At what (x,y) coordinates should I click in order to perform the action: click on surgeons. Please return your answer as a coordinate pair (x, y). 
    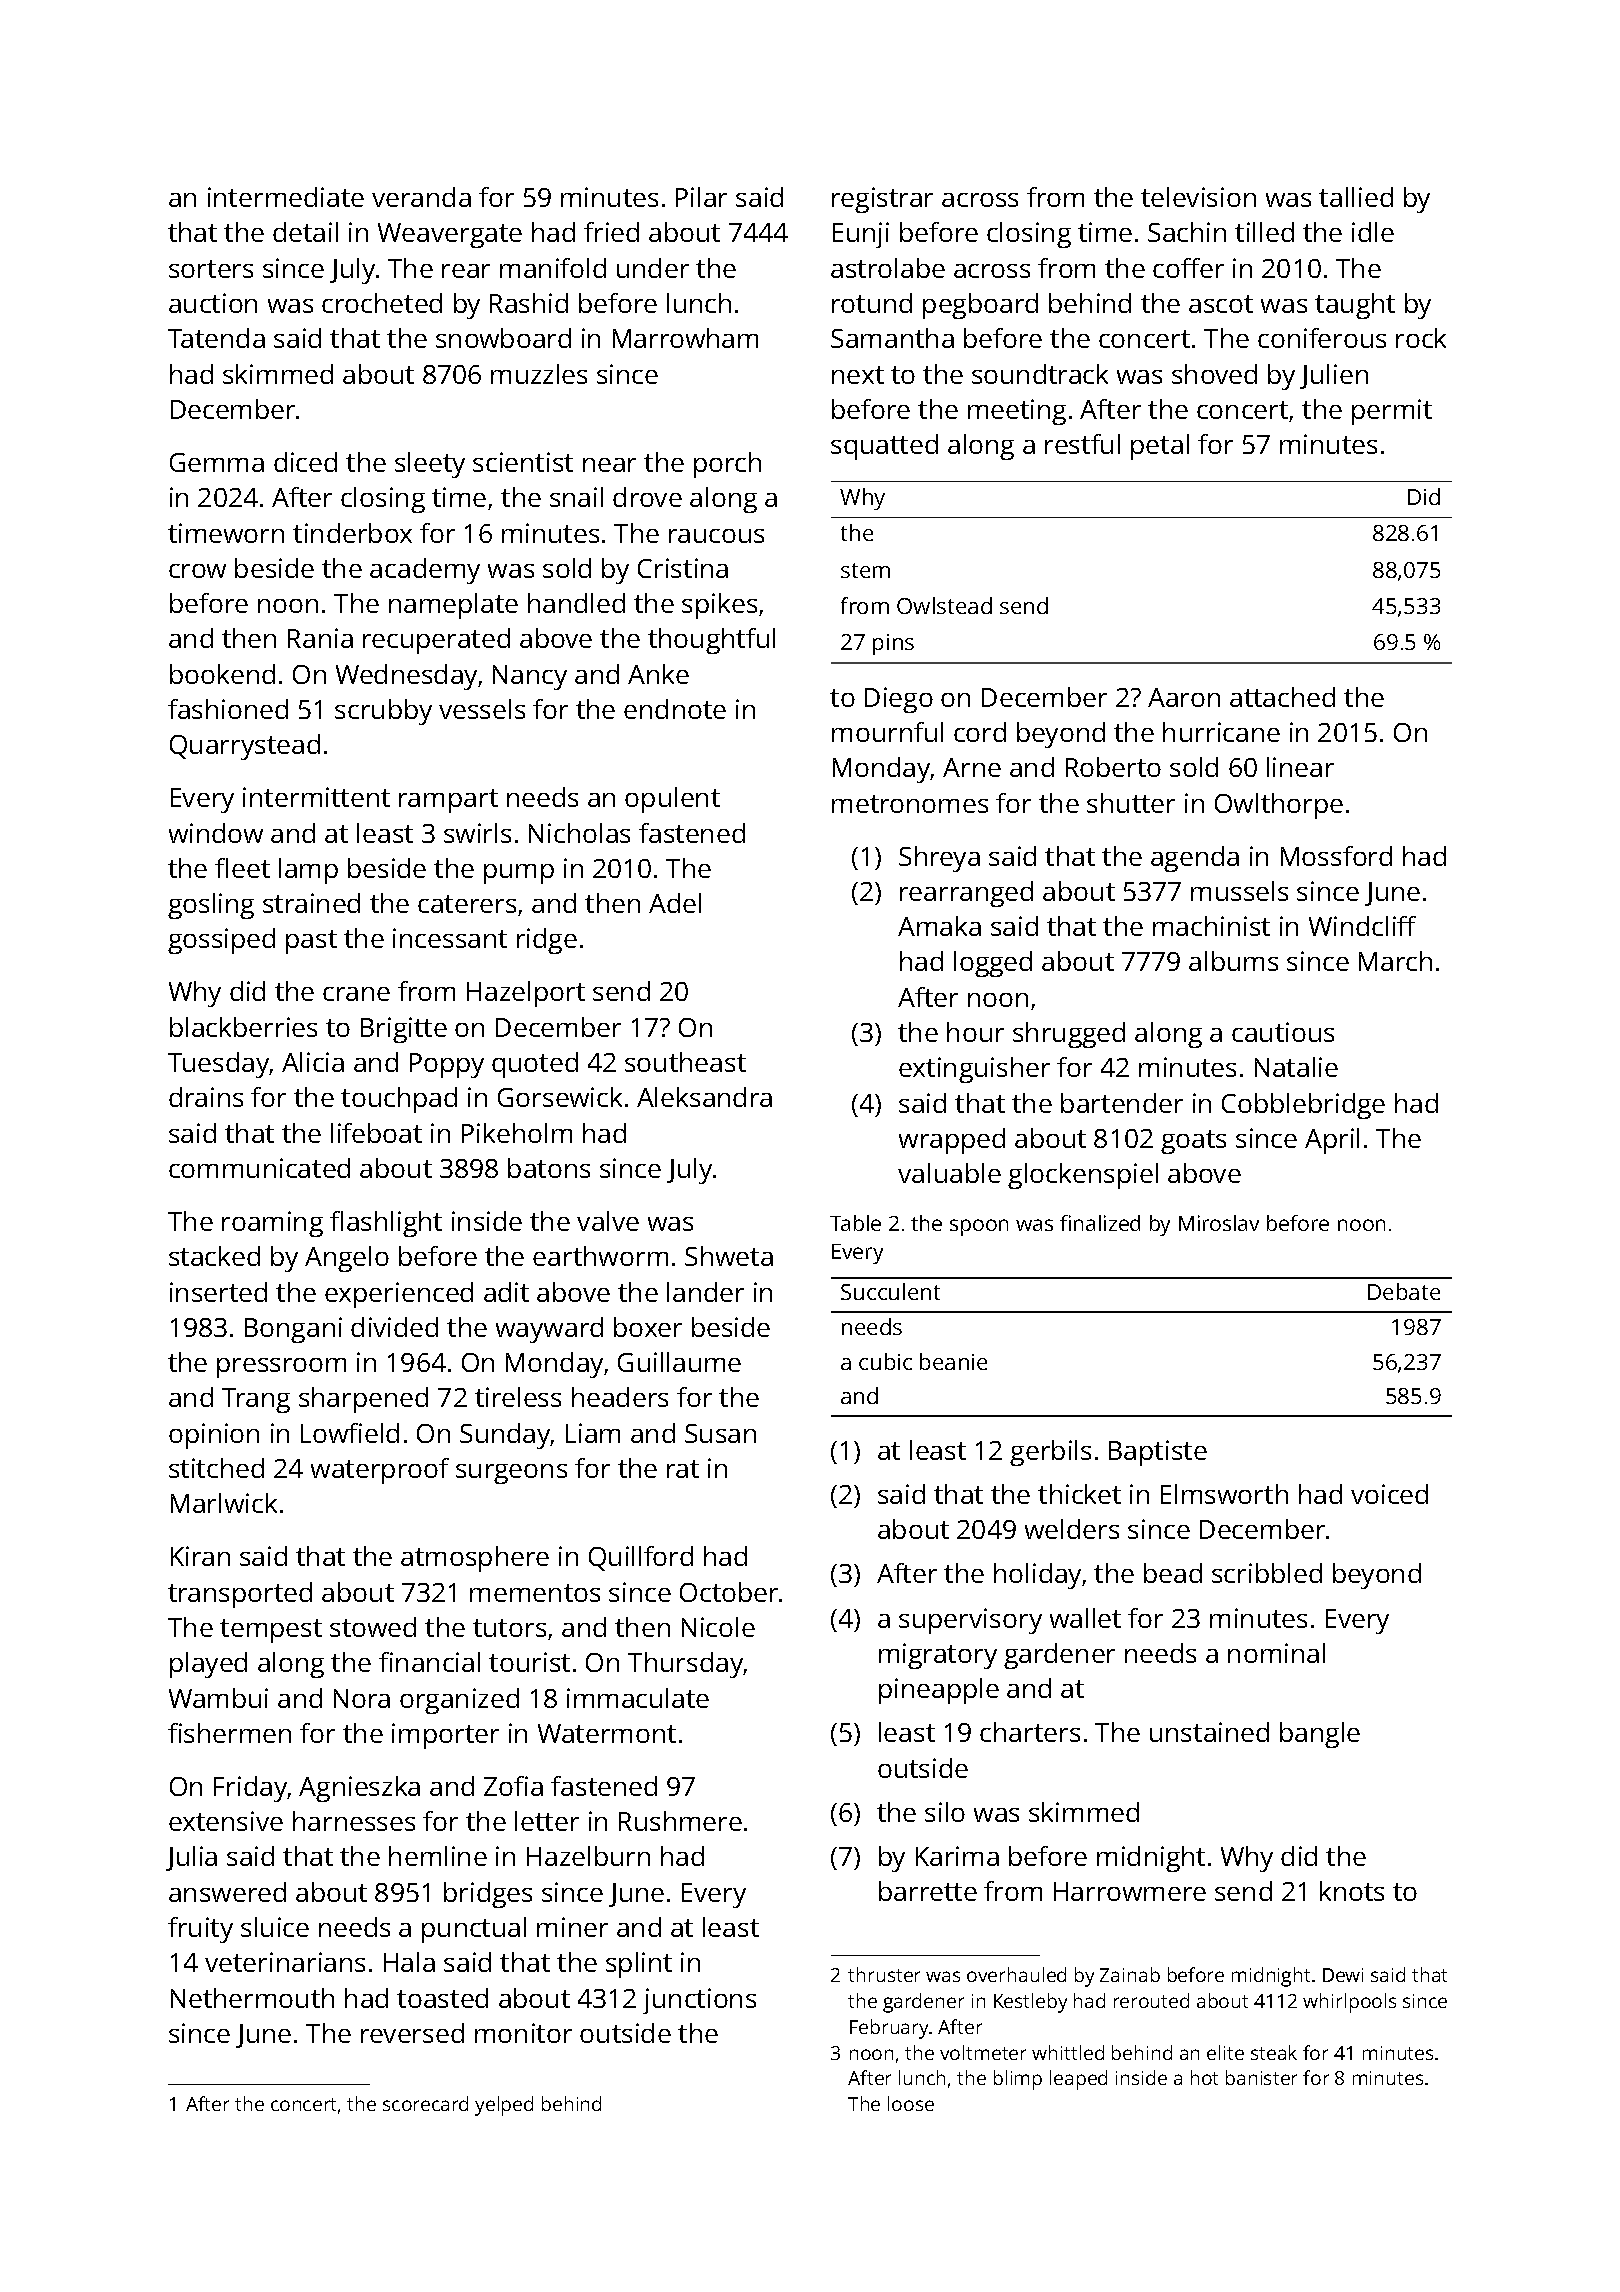
    Looking at the image, I should click on (511, 1474).
